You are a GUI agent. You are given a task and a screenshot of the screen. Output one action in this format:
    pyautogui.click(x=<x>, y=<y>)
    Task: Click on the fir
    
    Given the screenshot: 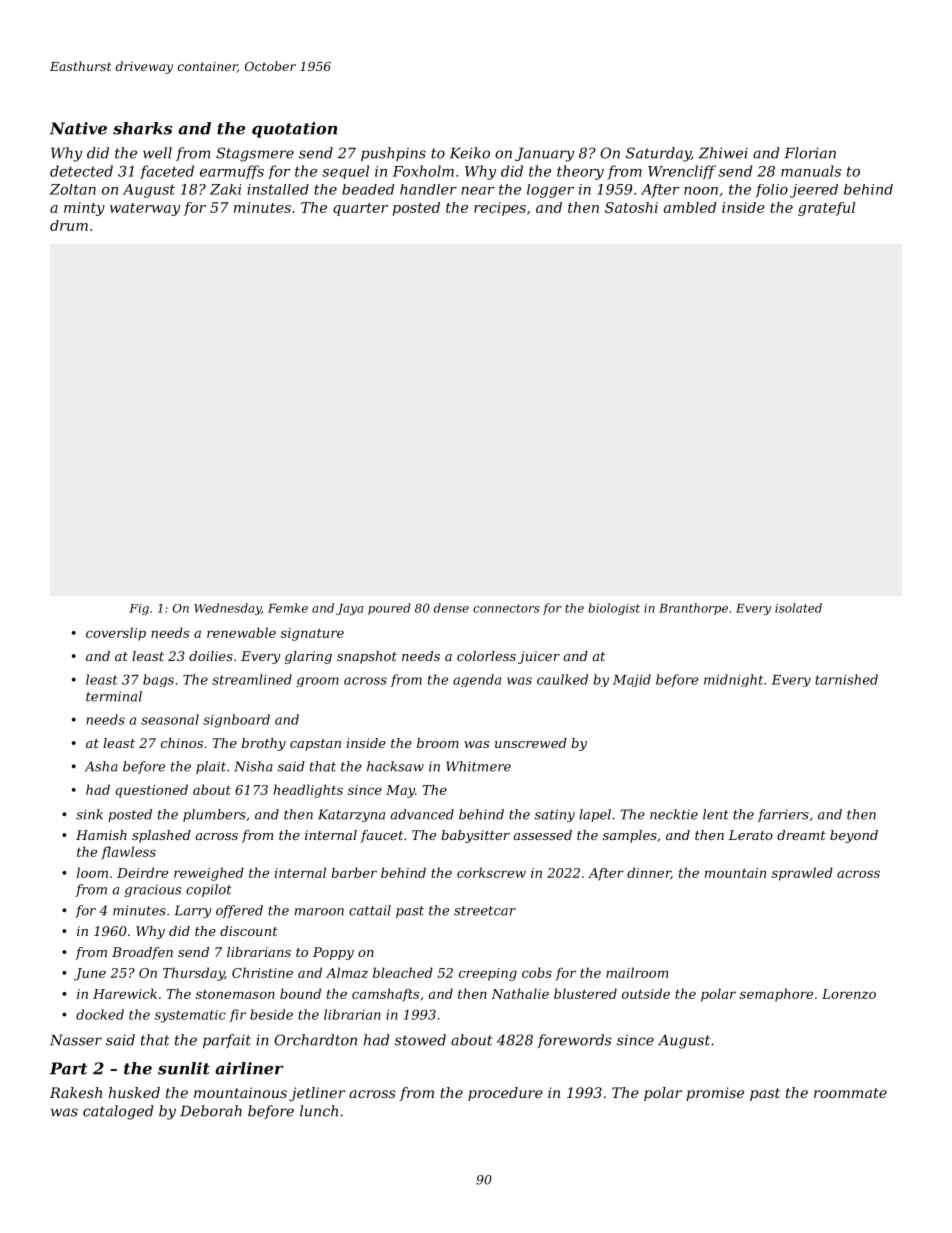 What is the action you would take?
    pyautogui.click(x=238, y=1015)
